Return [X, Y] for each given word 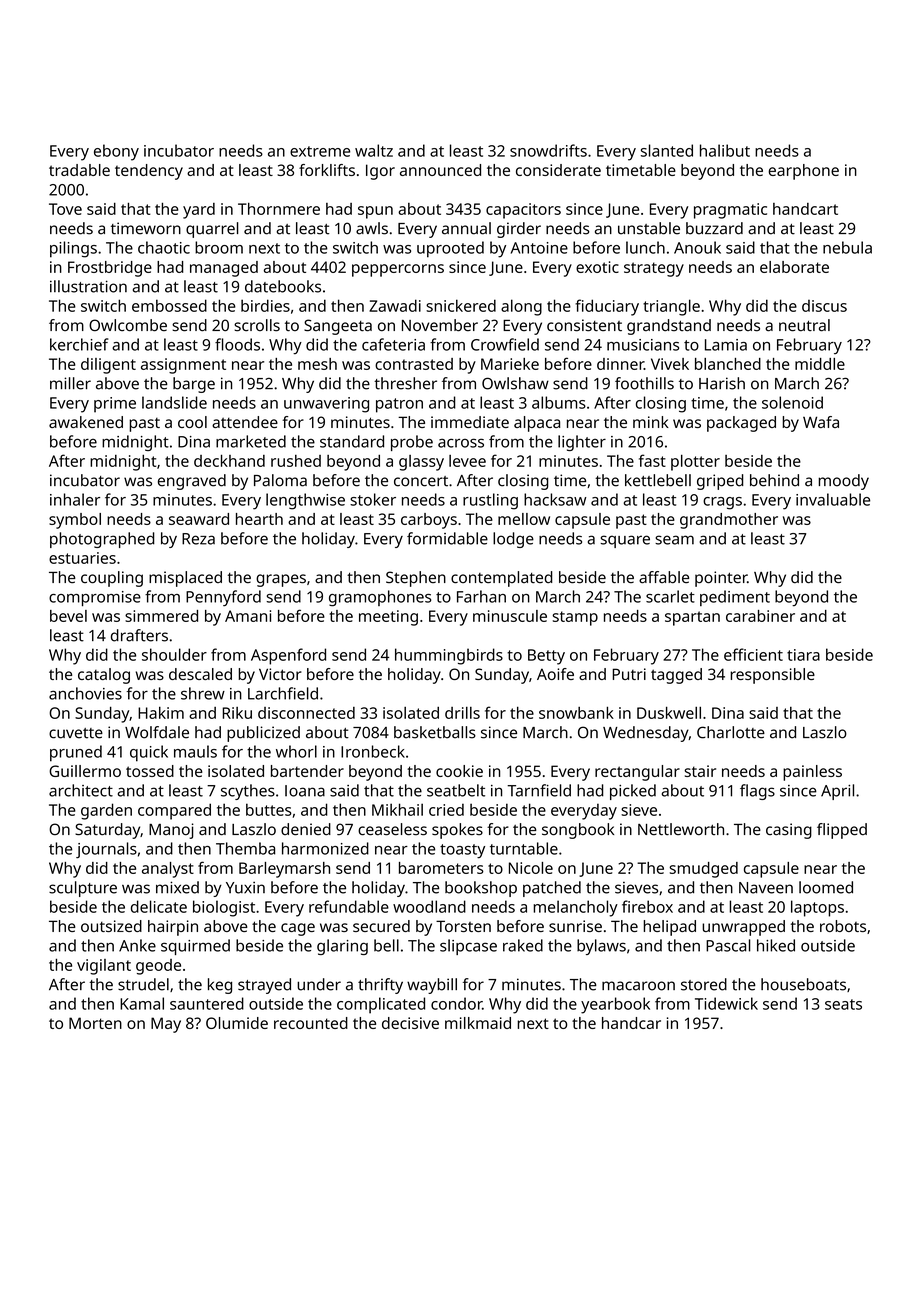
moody [843, 482]
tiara [803, 655]
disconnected [306, 713]
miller [70, 383]
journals [106, 850]
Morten [95, 1023]
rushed [296, 461]
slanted [667, 150]
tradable [79, 170]
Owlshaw [515, 383]
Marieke [510, 364]
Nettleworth [681, 829]
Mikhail [397, 809]
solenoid [792, 402]
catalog [104, 676]
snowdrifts [548, 150]
